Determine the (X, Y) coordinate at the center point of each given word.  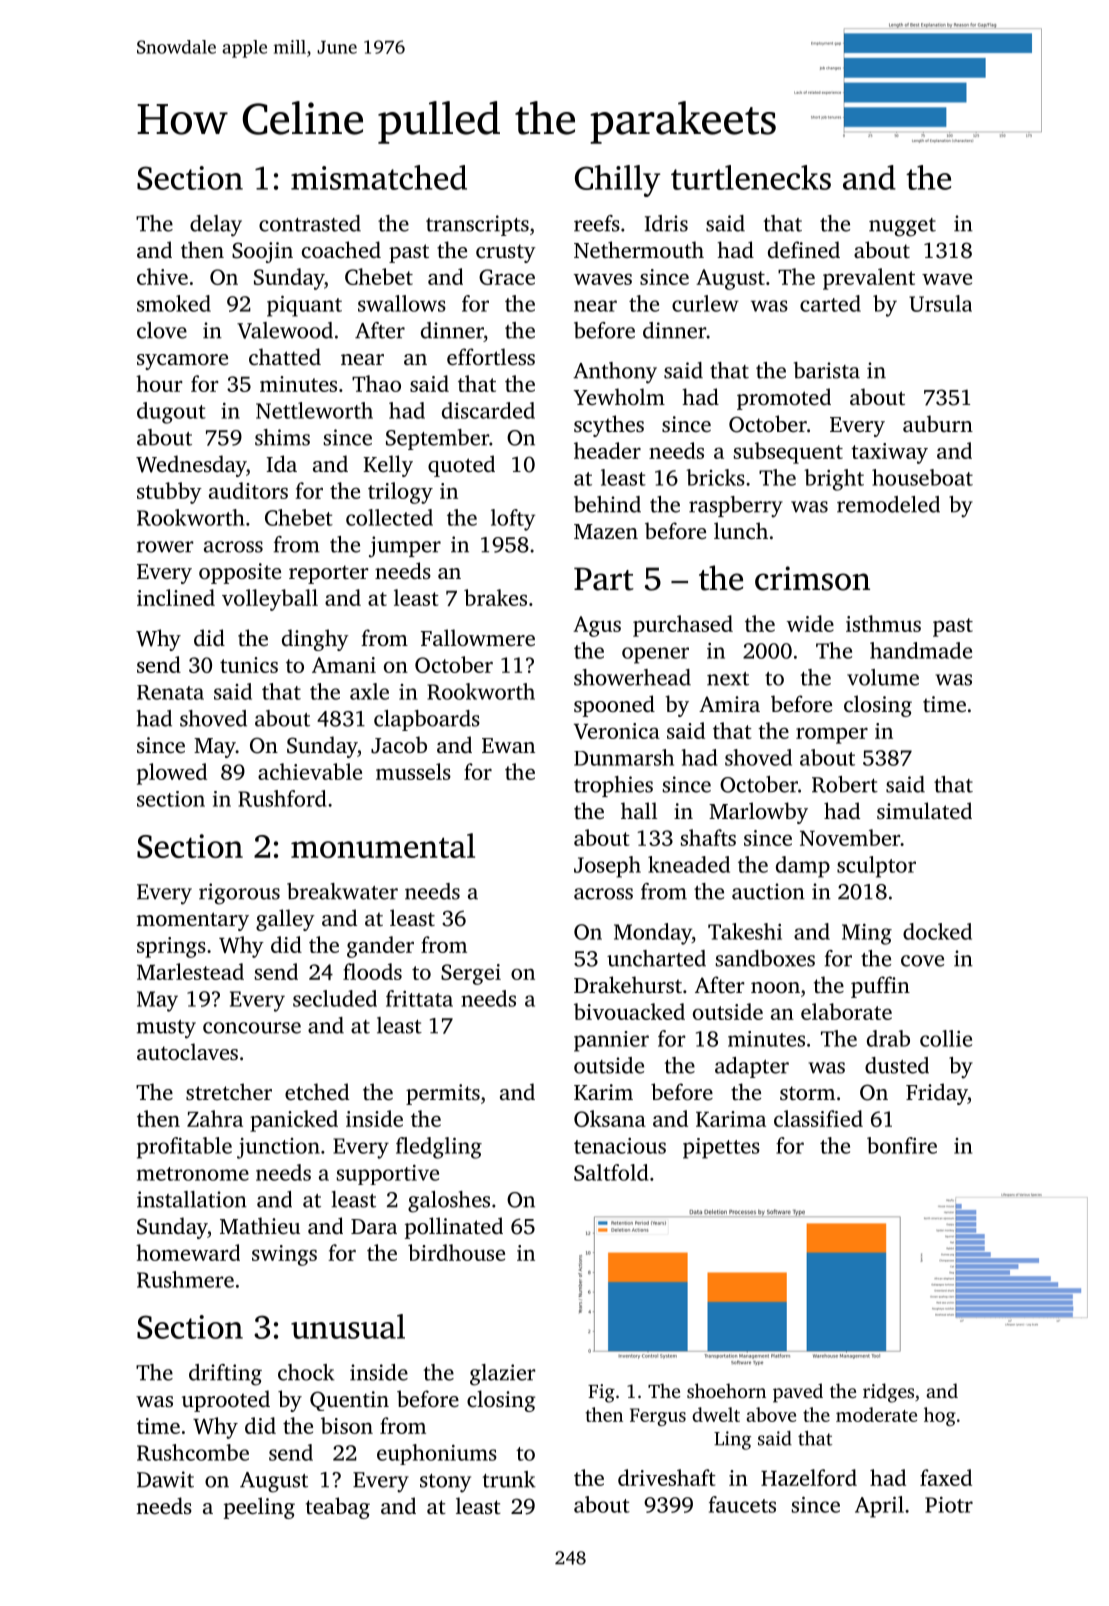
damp (803, 867)
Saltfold (611, 1172)
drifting (225, 1375)
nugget (902, 227)
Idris (666, 223)
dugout (171, 413)
